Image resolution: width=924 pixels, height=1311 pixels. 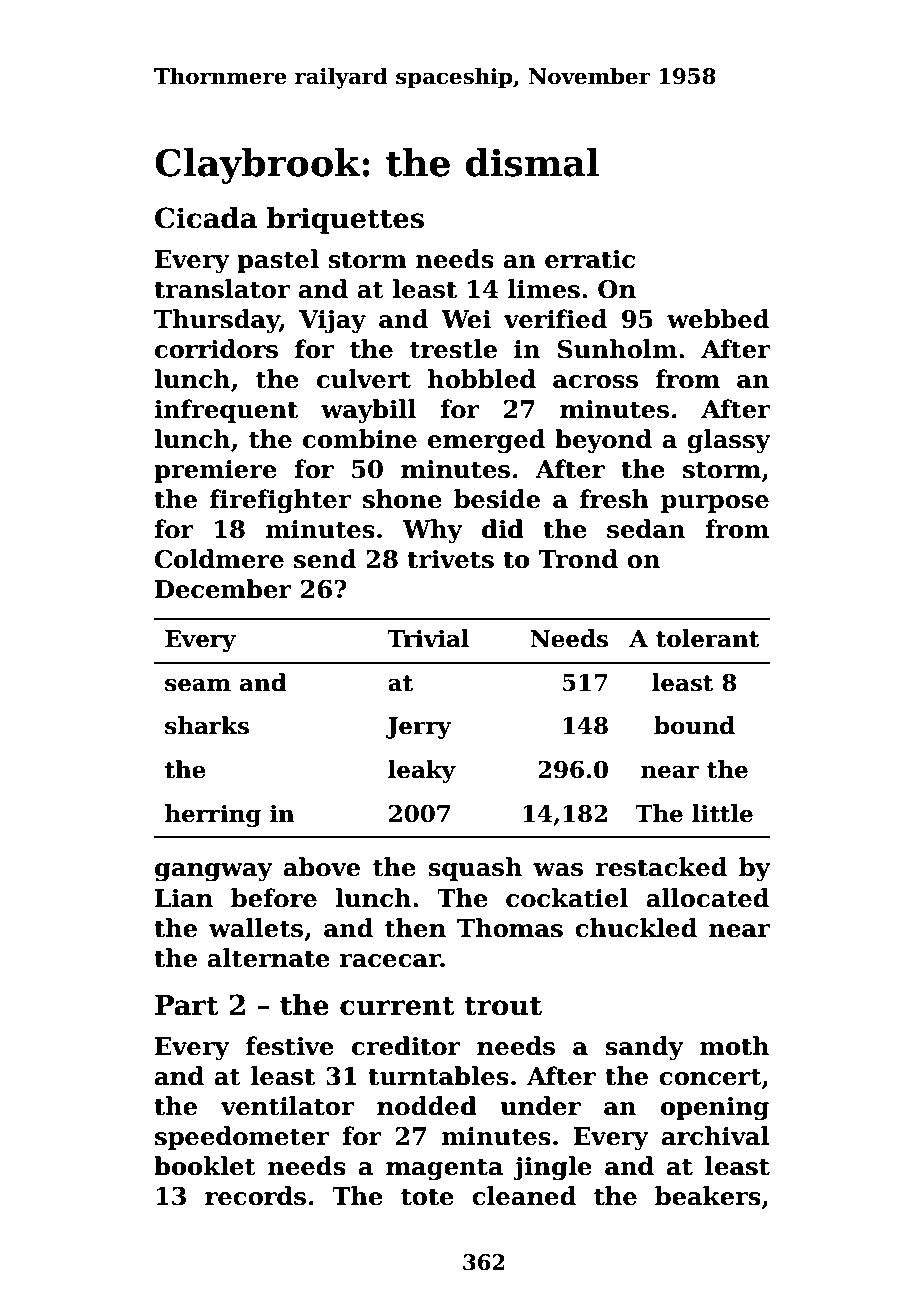 What do you see at coordinates (722, 813) in the screenshot?
I see `little` at bounding box center [722, 813].
